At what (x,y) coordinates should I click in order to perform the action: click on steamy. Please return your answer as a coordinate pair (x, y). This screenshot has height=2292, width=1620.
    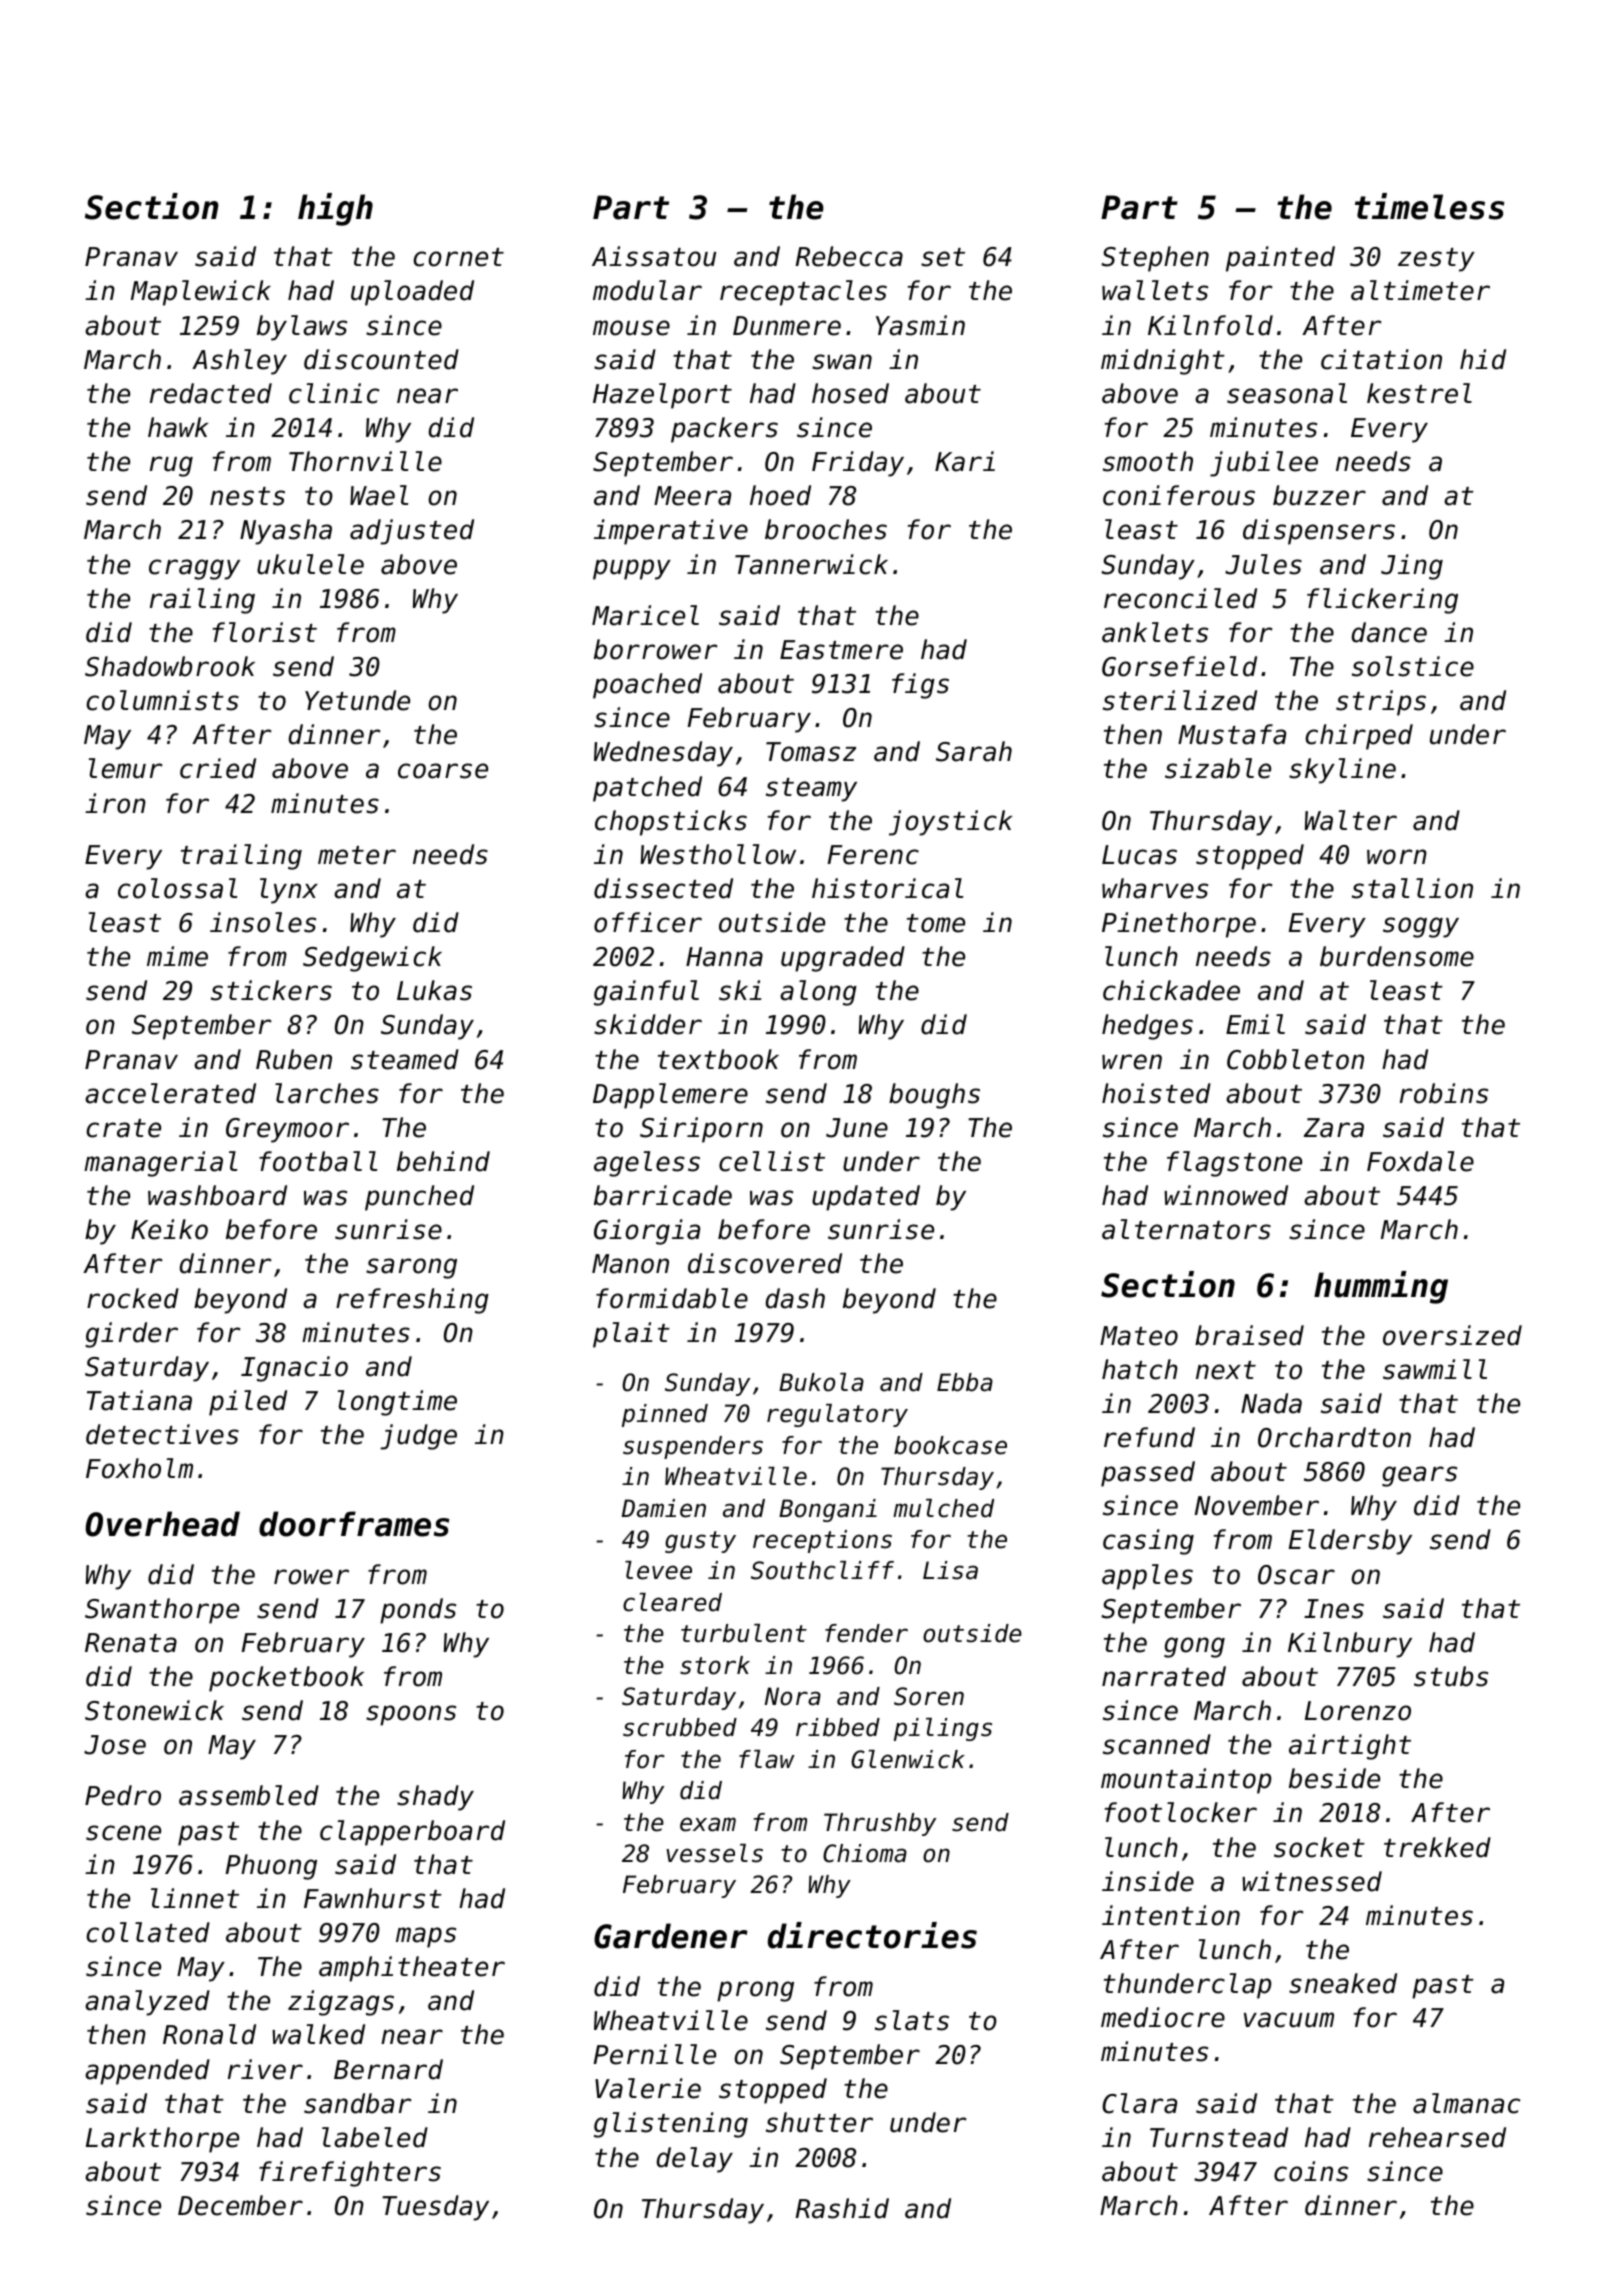
    Looking at the image, I should click on (811, 790).
